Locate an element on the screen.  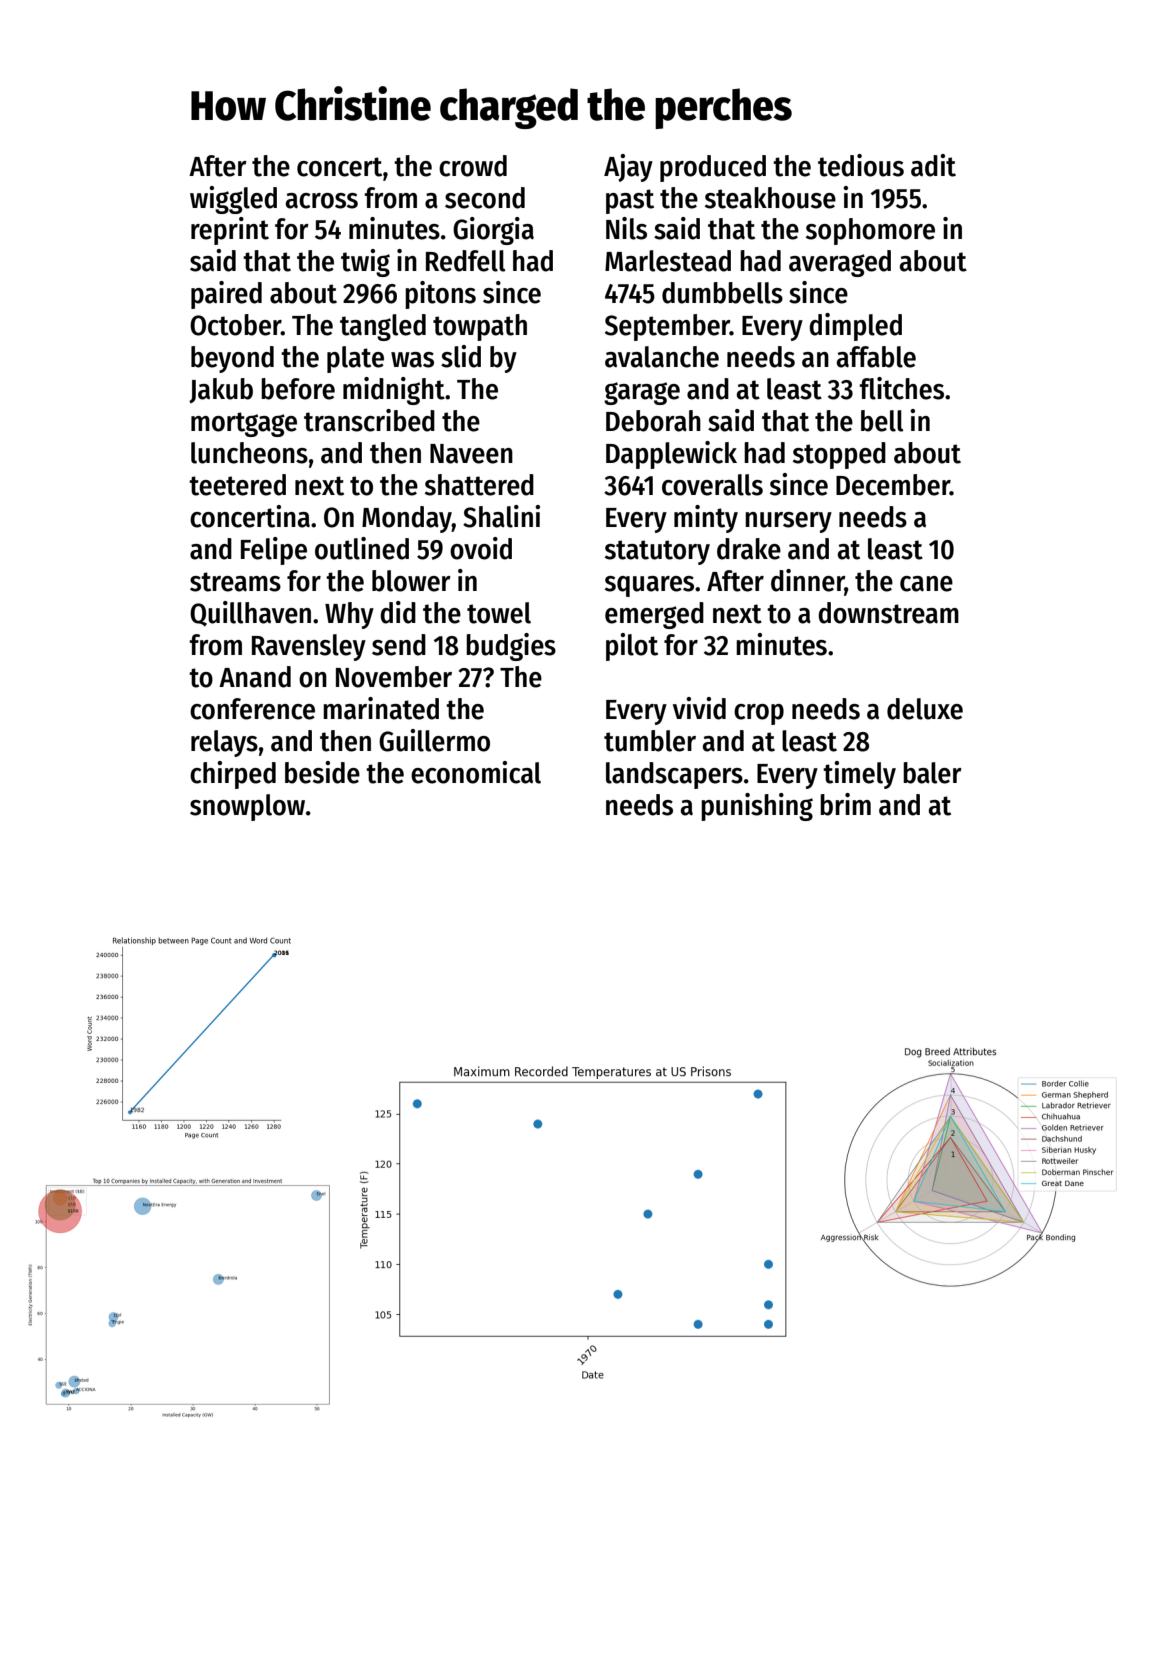
ovoid is located at coordinates (481, 548).
